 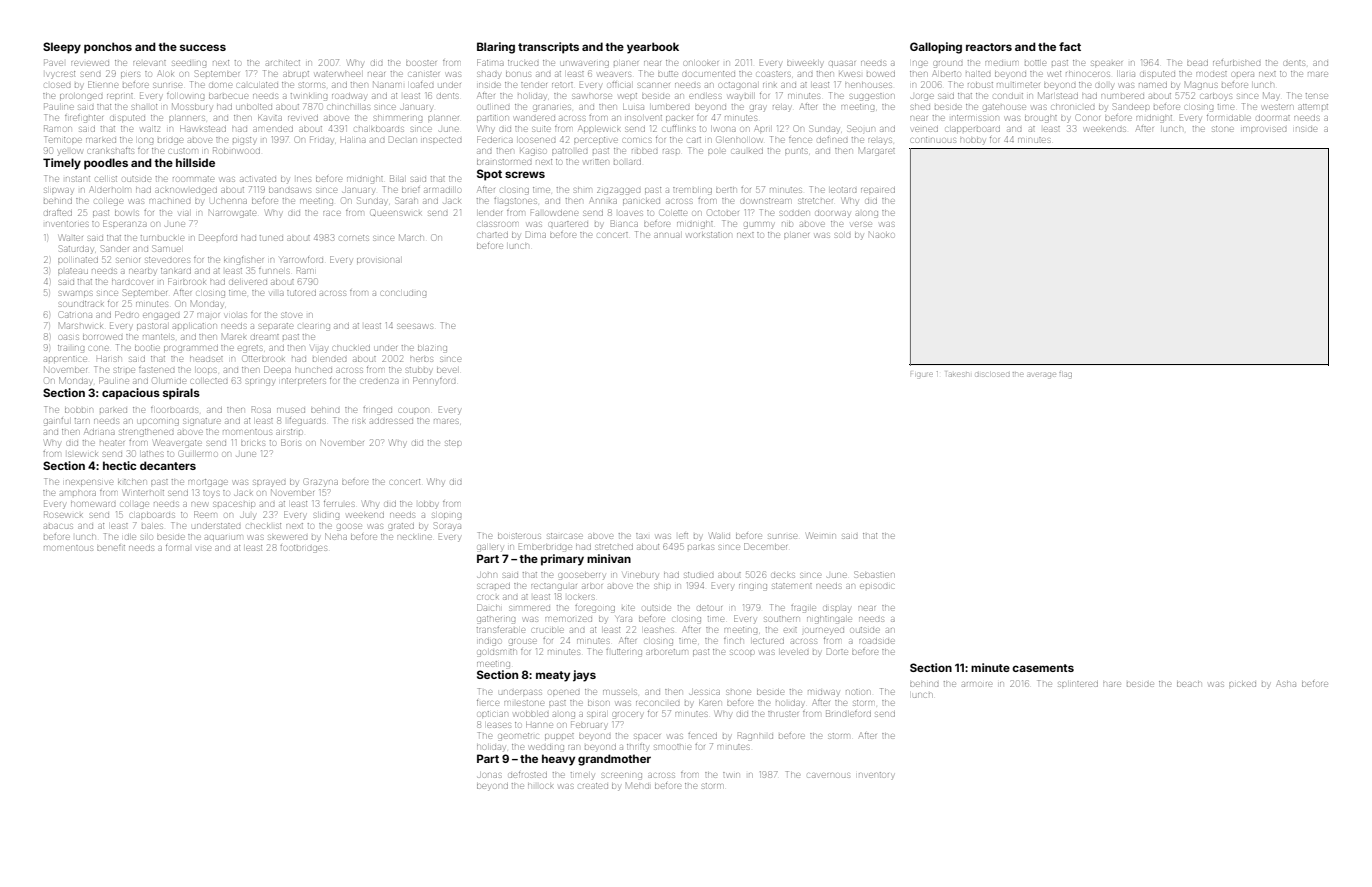 I want to click on benefit, so click(x=111, y=548).
